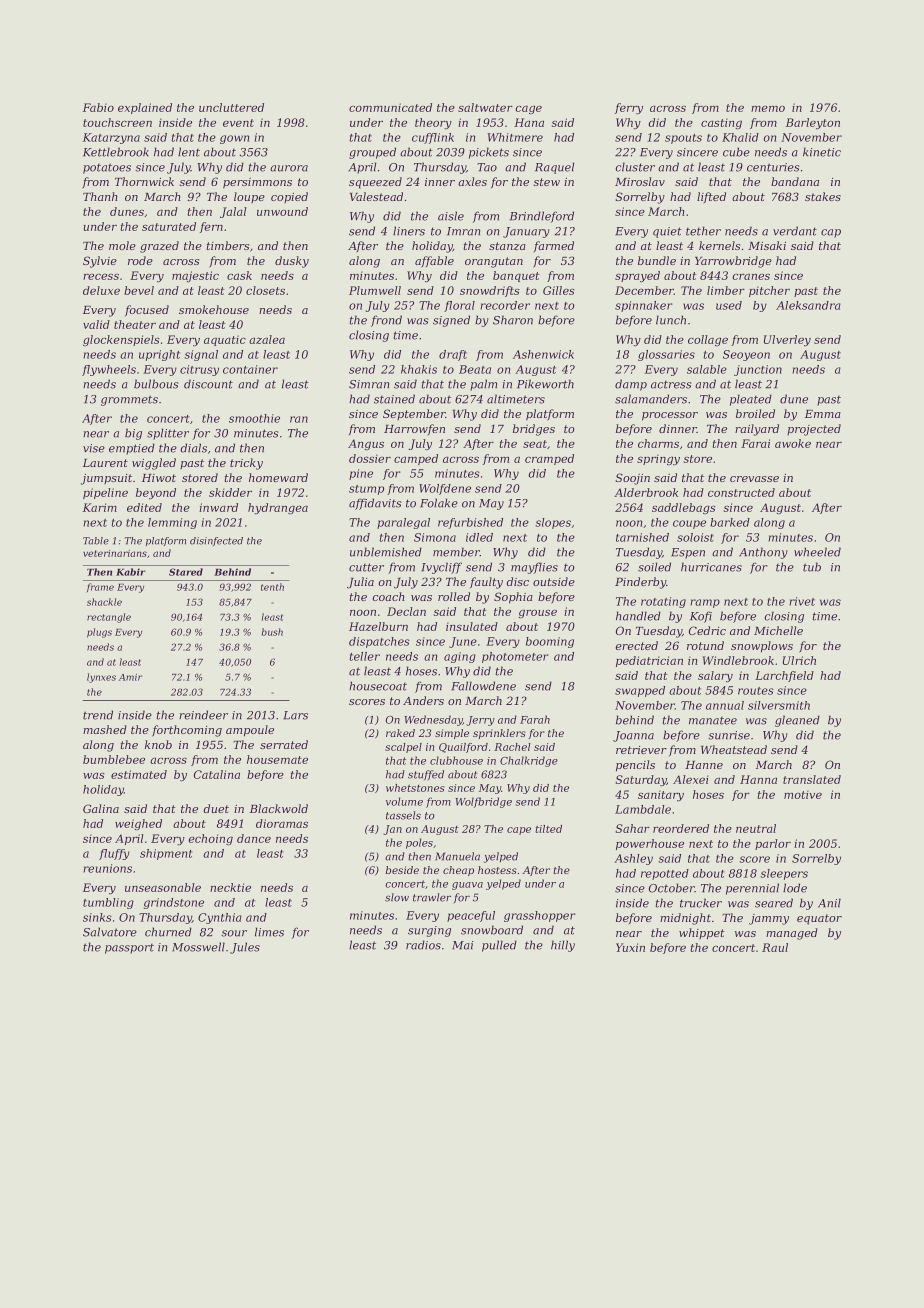 The height and width of the page is (1308, 924). Describe the element at coordinates (768, 109) in the page. I see `memo` at that location.
